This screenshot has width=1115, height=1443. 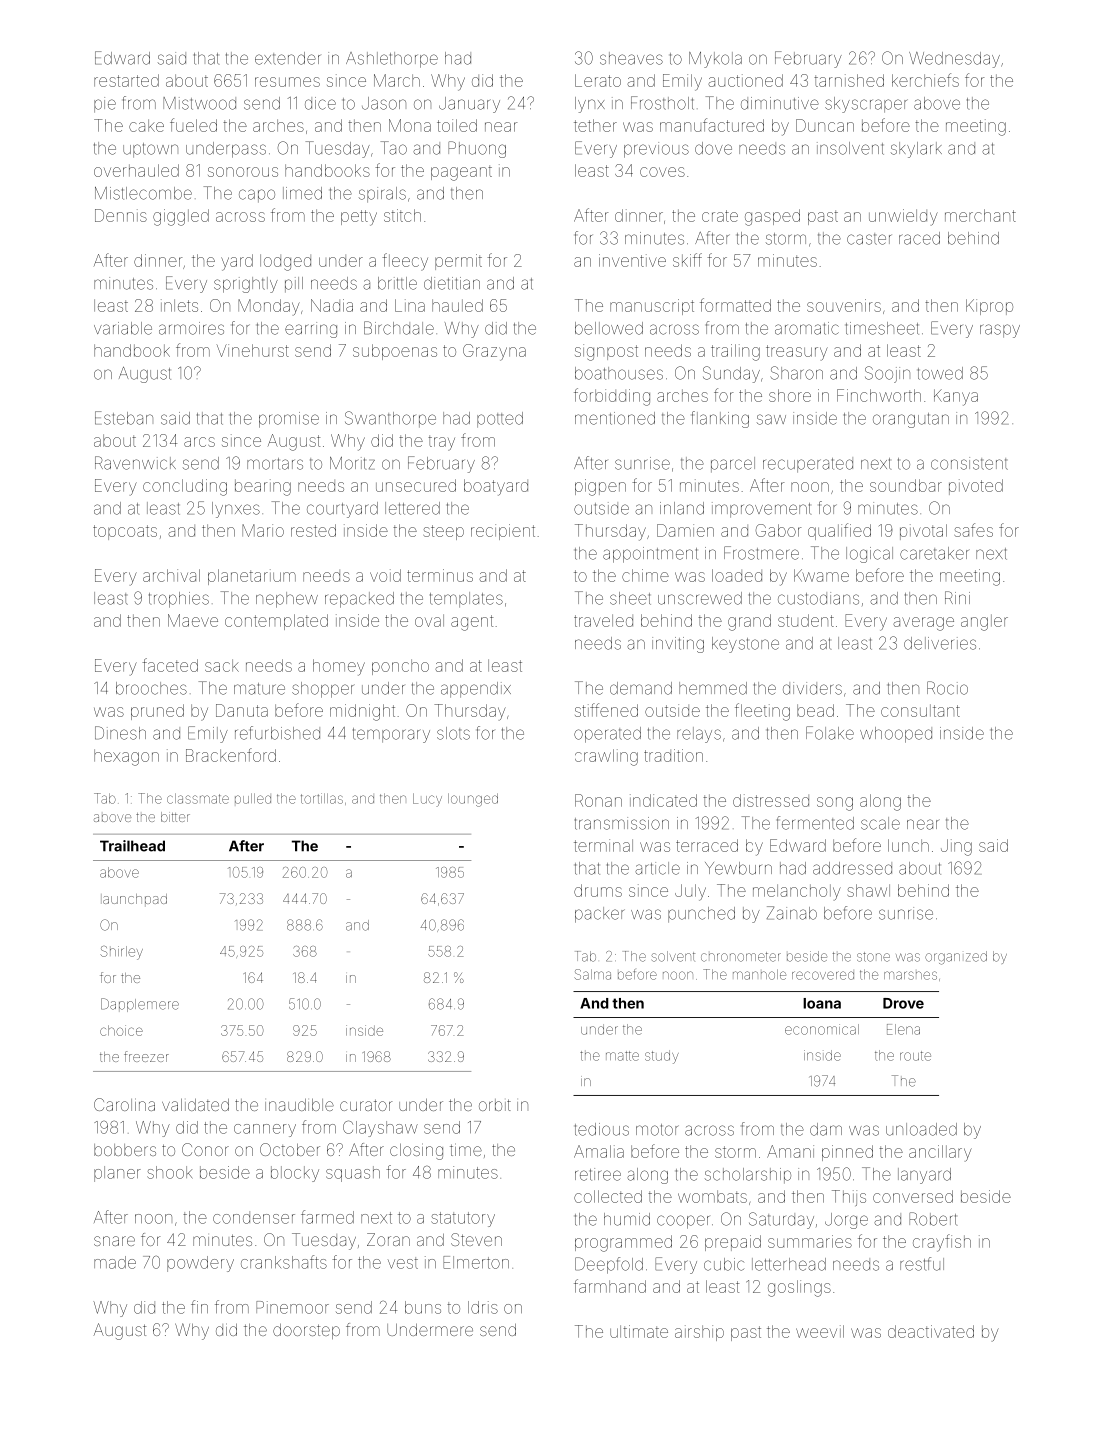 I want to click on extender, so click(x=287, y=58).
